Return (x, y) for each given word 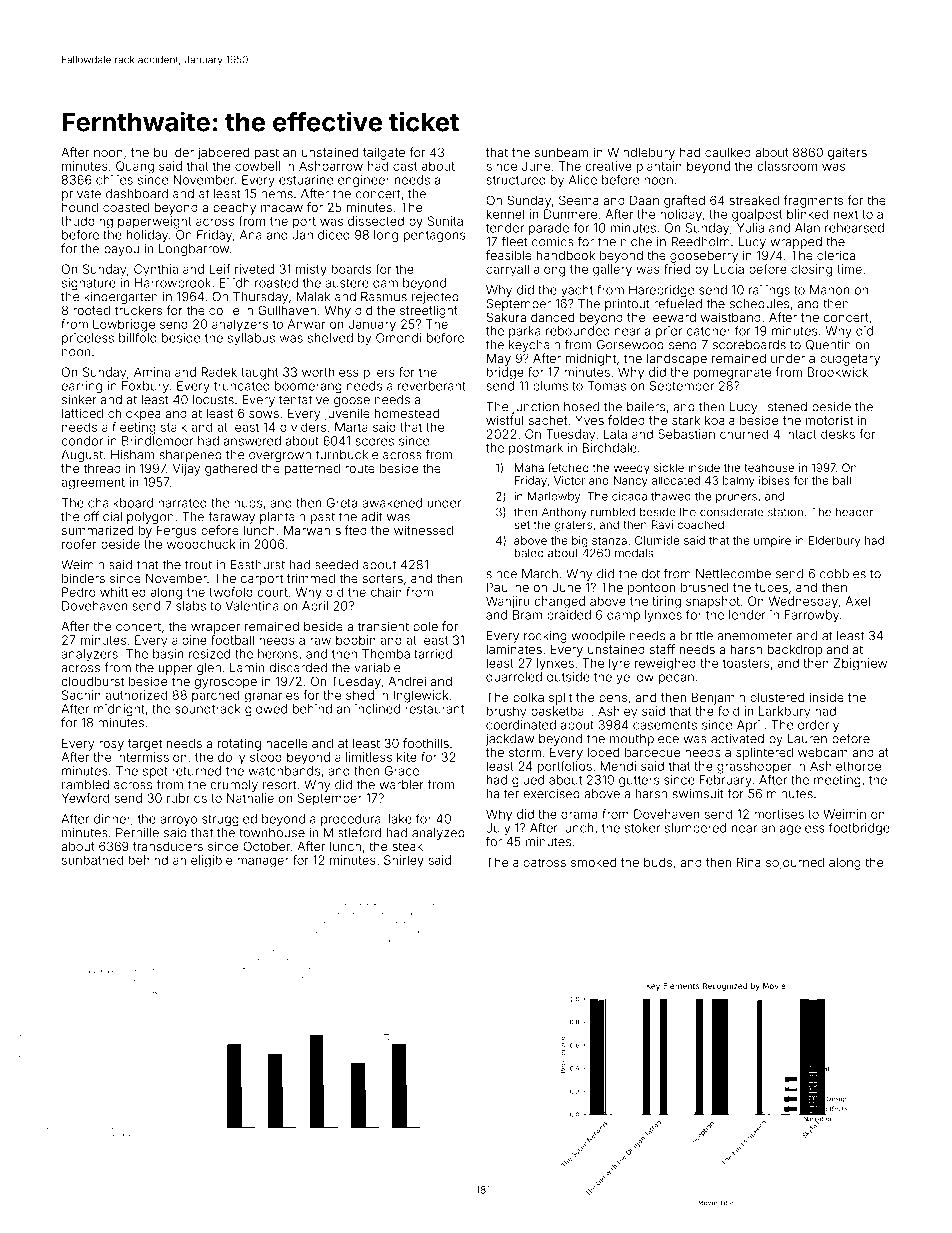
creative (608, 166)
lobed (603, 752)
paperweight (155, 222)
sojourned (795, 863)
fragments (813, 201)
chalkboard (120, 503)
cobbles (843, 574)
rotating (239, 744)
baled (529, 553)
